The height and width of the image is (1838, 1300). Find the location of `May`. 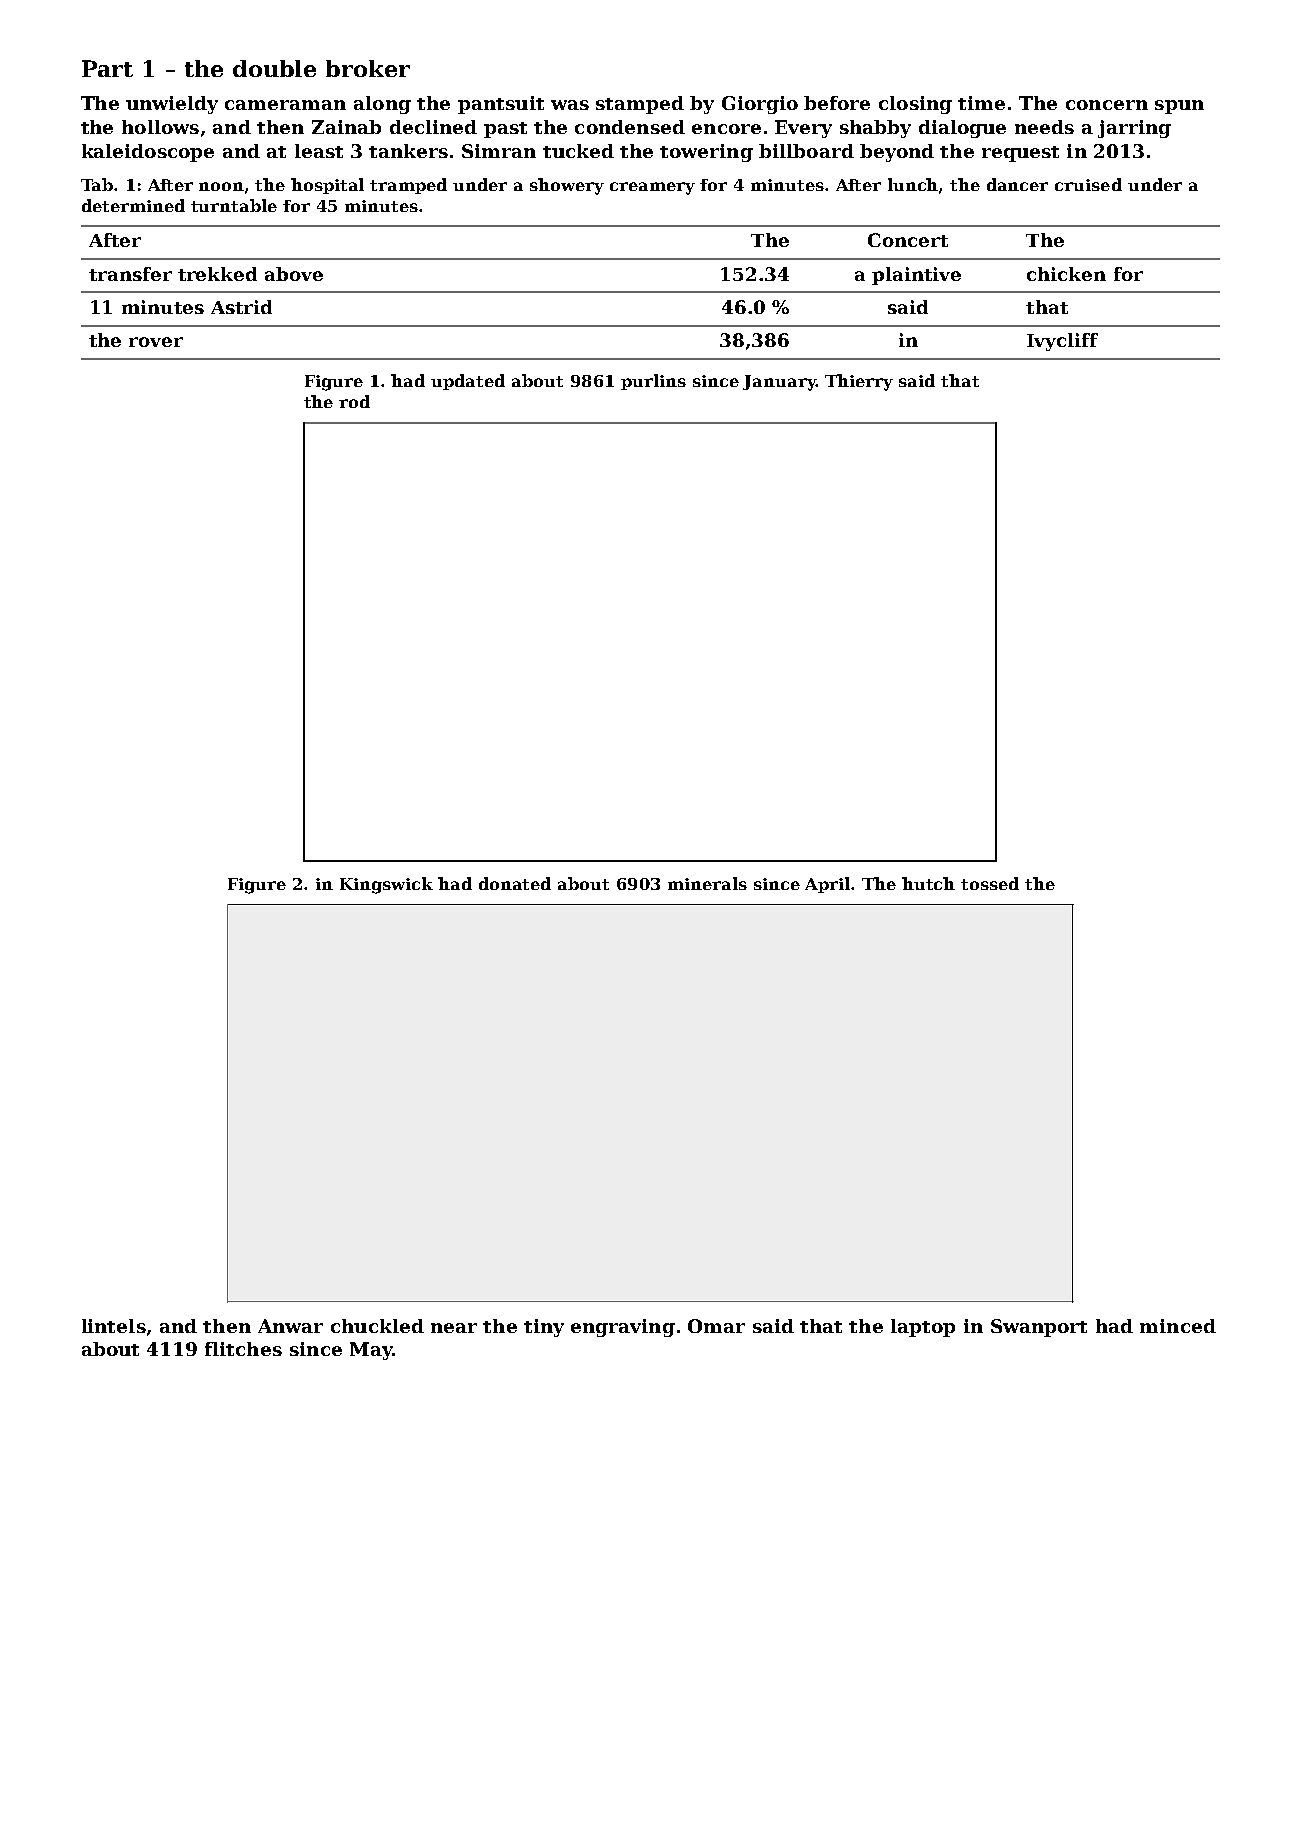

May is located at coordinates (371, 1351).
